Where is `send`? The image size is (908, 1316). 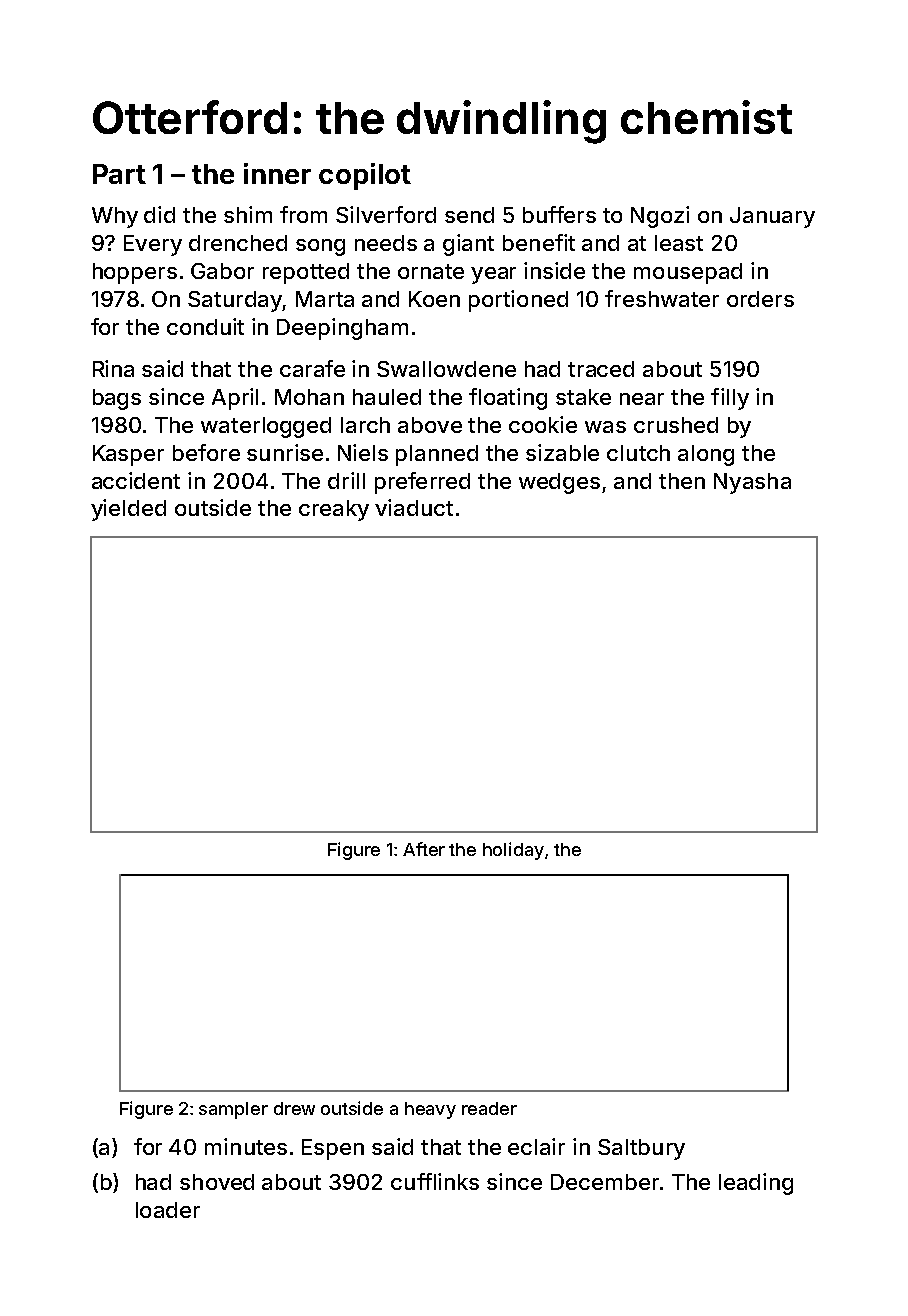
send is located at coordinates (469, 215).
